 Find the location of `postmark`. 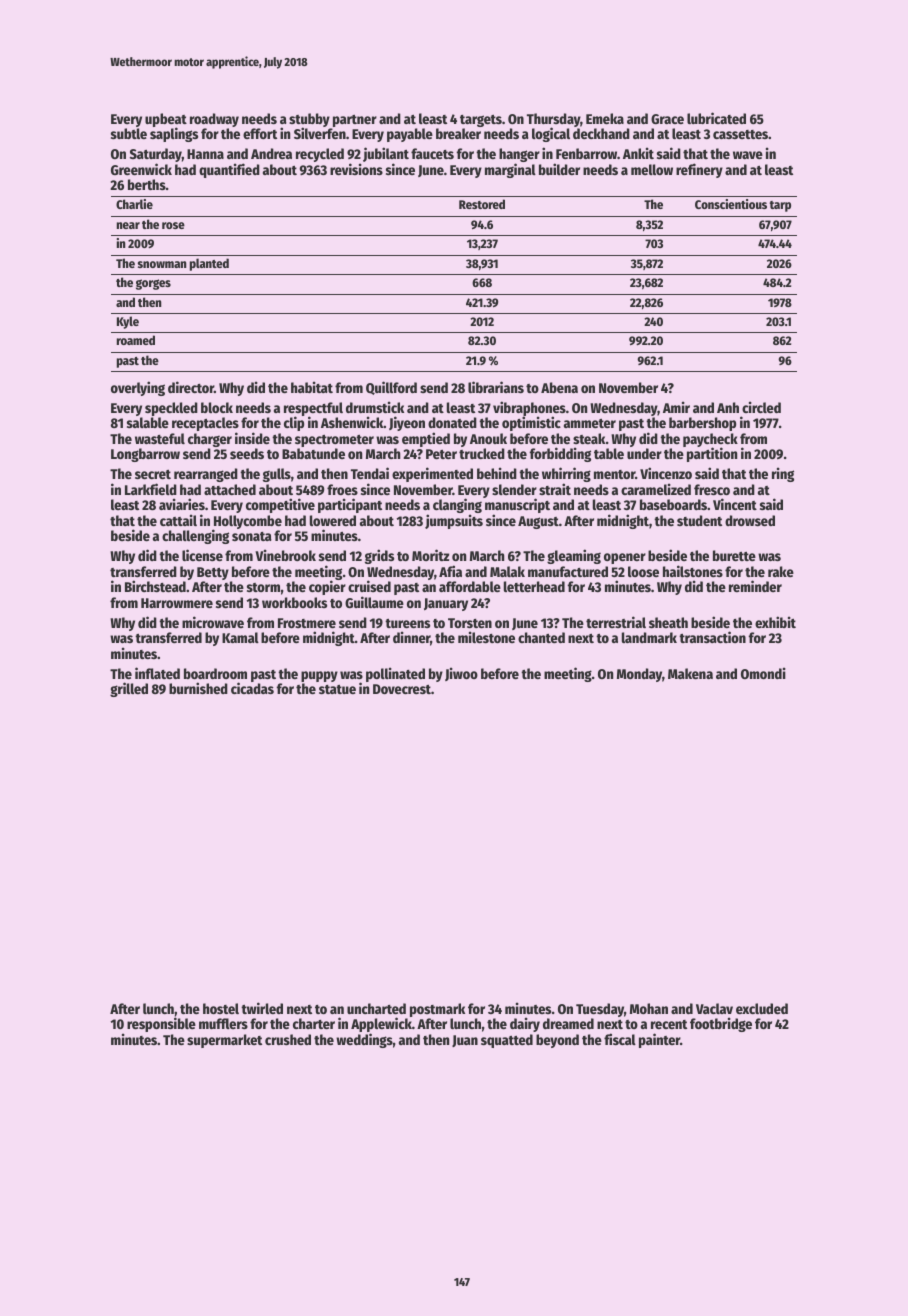

postmark is located at coordinates (437, 1010).
